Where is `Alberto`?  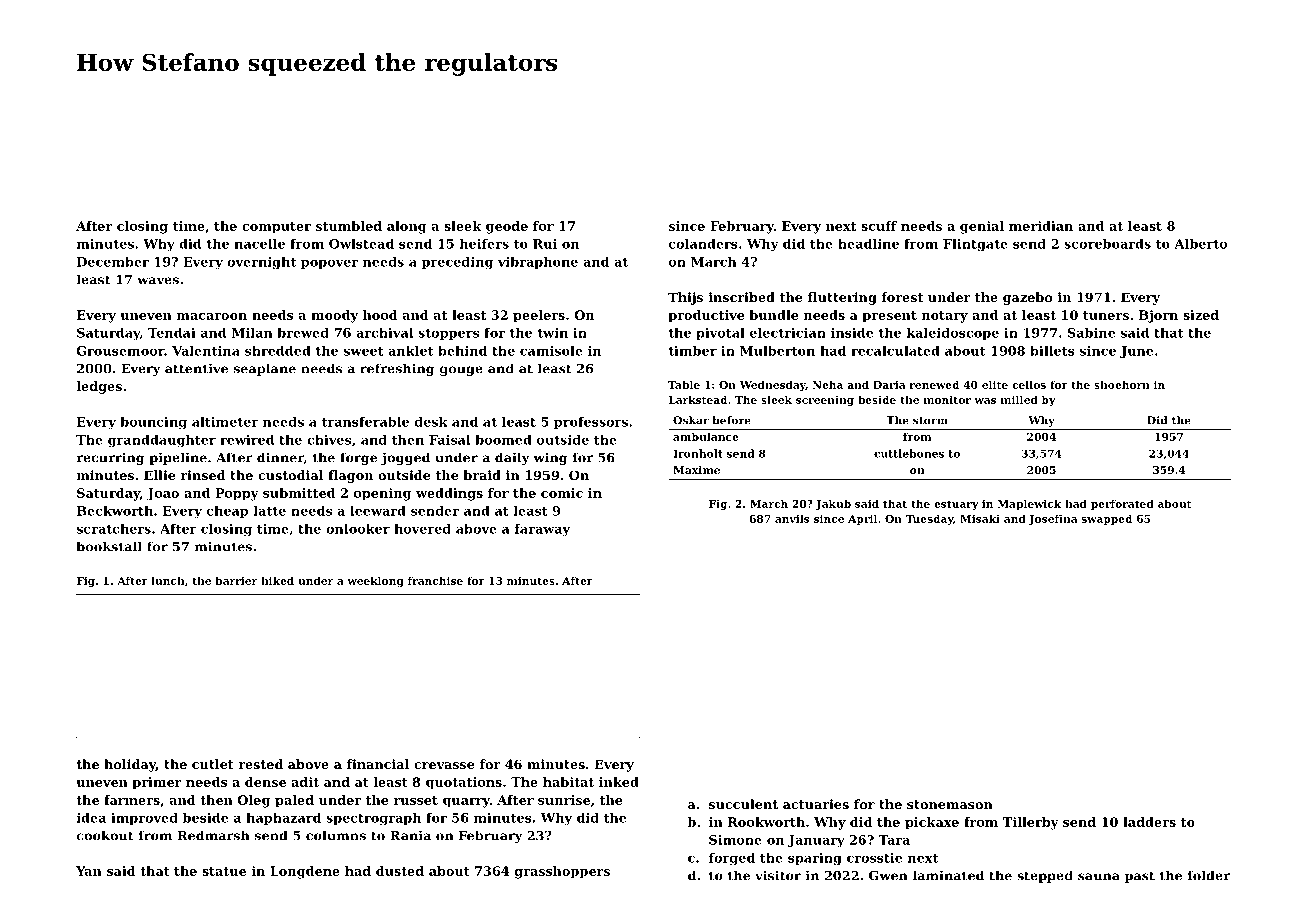 Alberto is located at coordinates (1200, 244).
